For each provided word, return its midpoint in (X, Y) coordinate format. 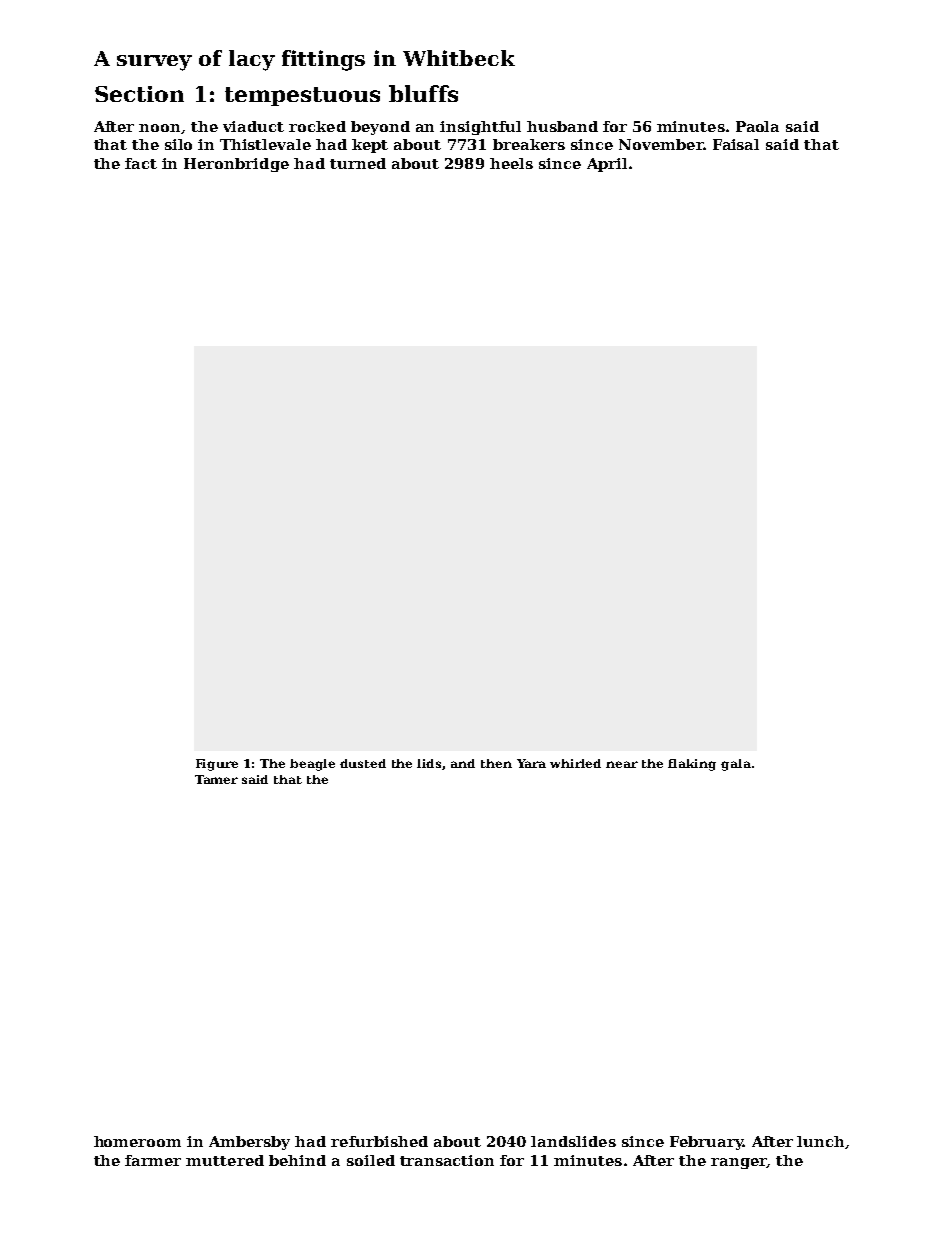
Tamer (216, 779)
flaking (692, 765)
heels (511, 163)
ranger (739, 1163)
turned (358, 163)
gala (736, 765)
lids (430, 764)
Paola (757, 126)
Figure (217, 765)
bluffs (423, 93)
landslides (573, 1141)
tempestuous (302, 96)
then (496, 763)
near (622, 764)
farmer (153, 1160)
